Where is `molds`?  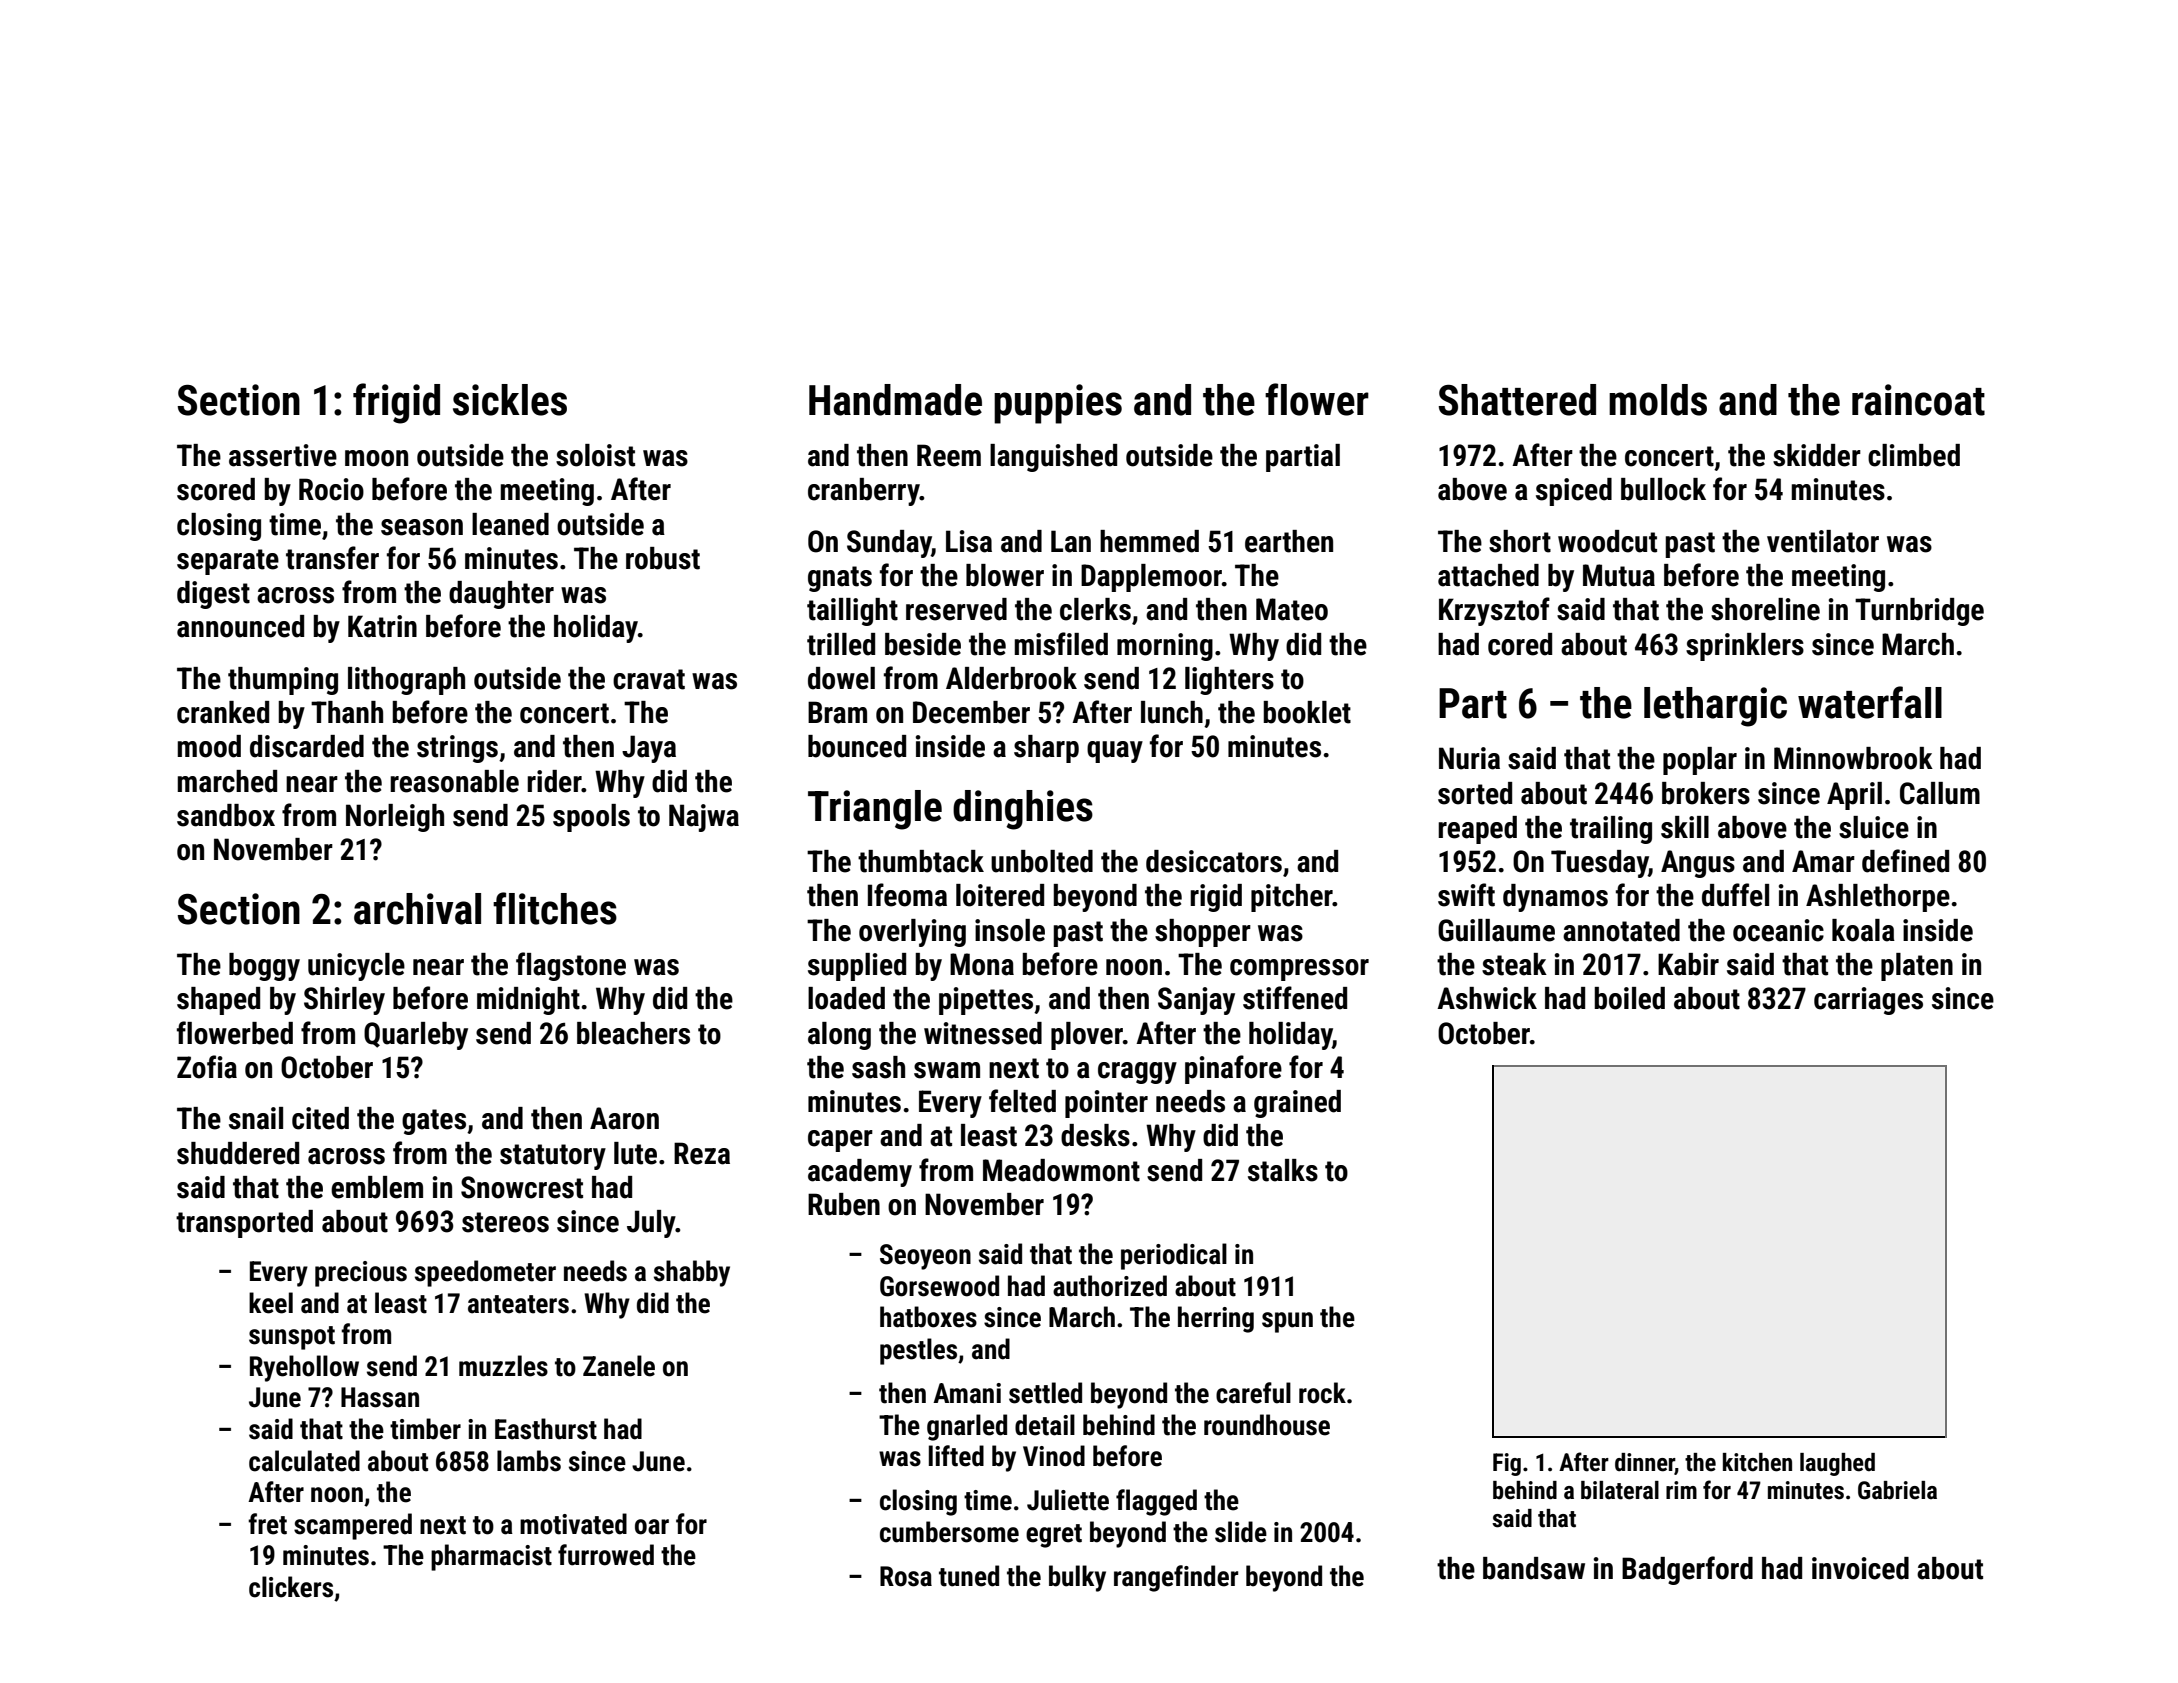
molds is located at coordinates (1658, 400).
